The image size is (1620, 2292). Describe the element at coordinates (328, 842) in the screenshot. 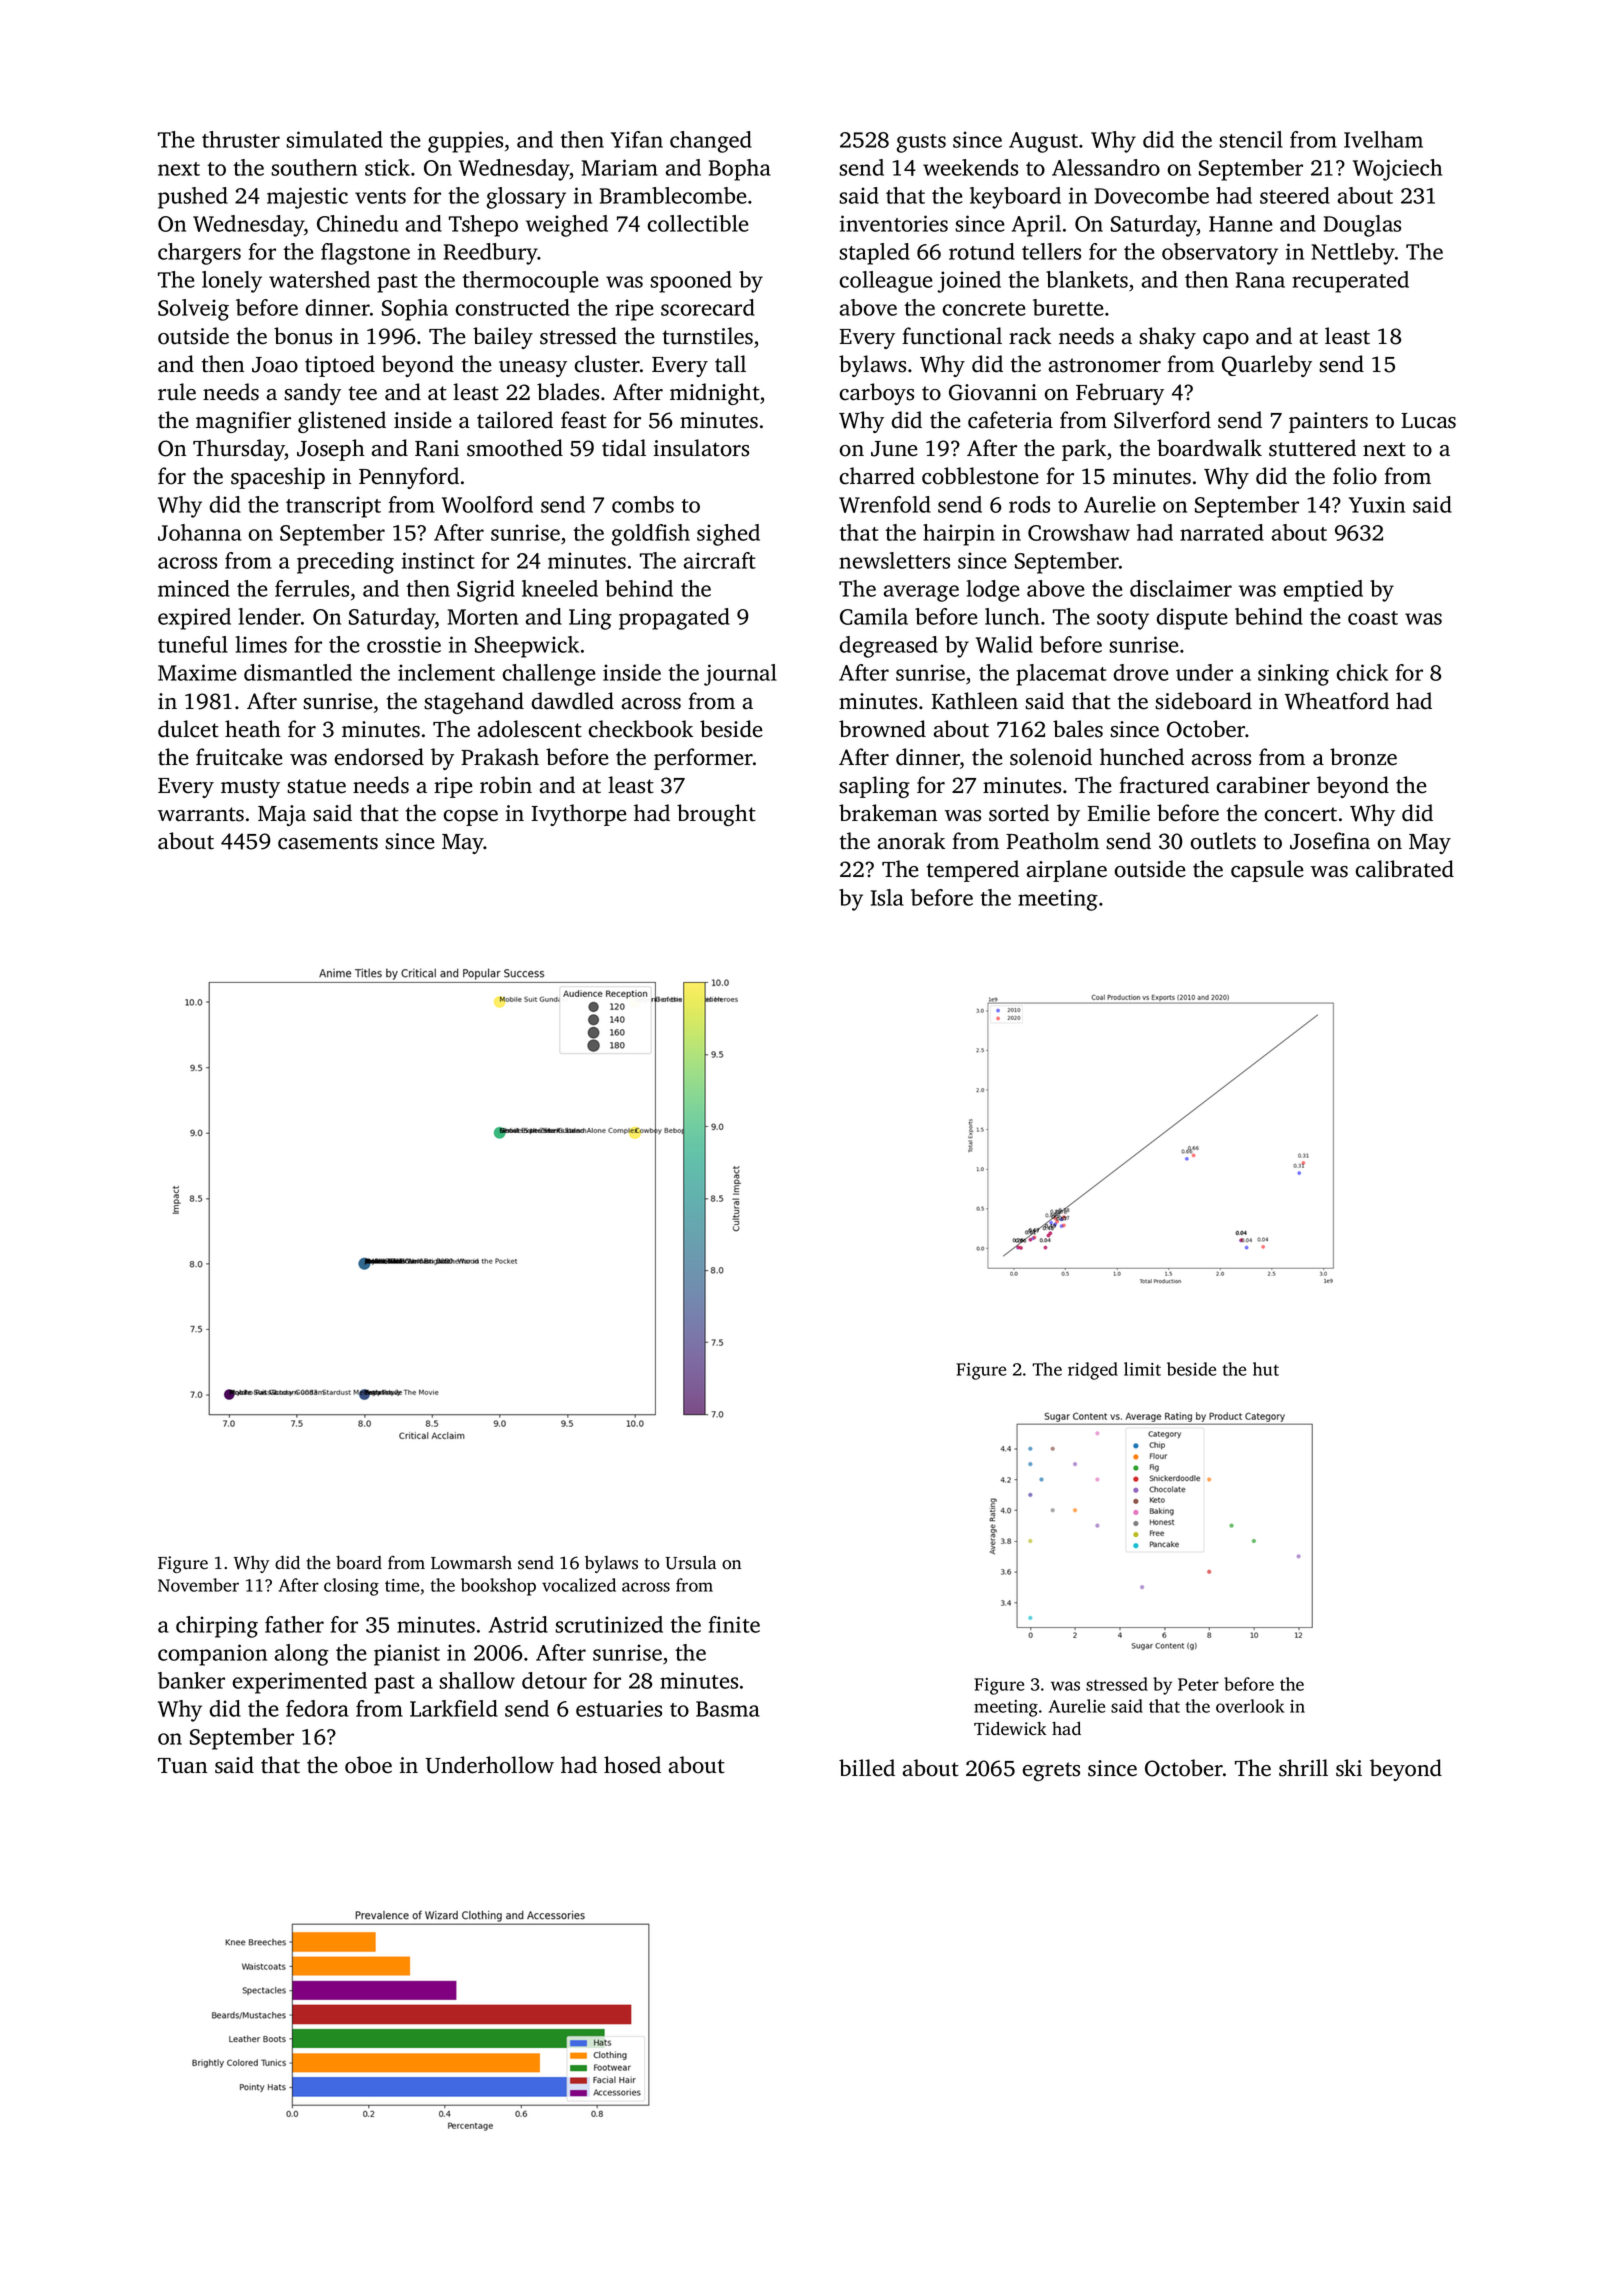

I see `casements` at that location.
